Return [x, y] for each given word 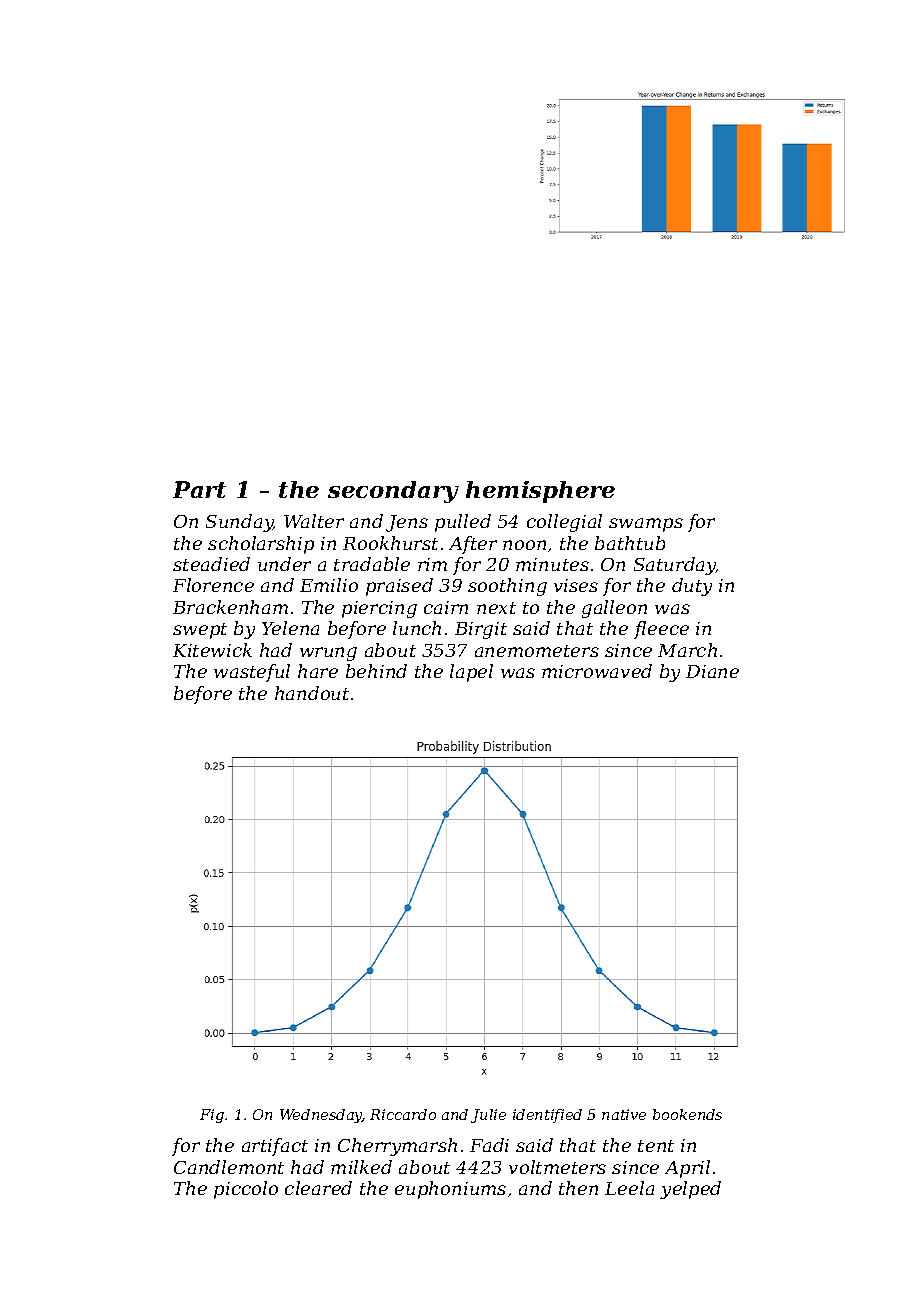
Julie [488, 1116]
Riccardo [403, 1114]
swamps [646, 525]
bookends [687, 1114]
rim [432, 564]
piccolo [246, 1190]
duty [692, 587]
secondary [393, 492]
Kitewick [212, 650]
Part [199, 489]
